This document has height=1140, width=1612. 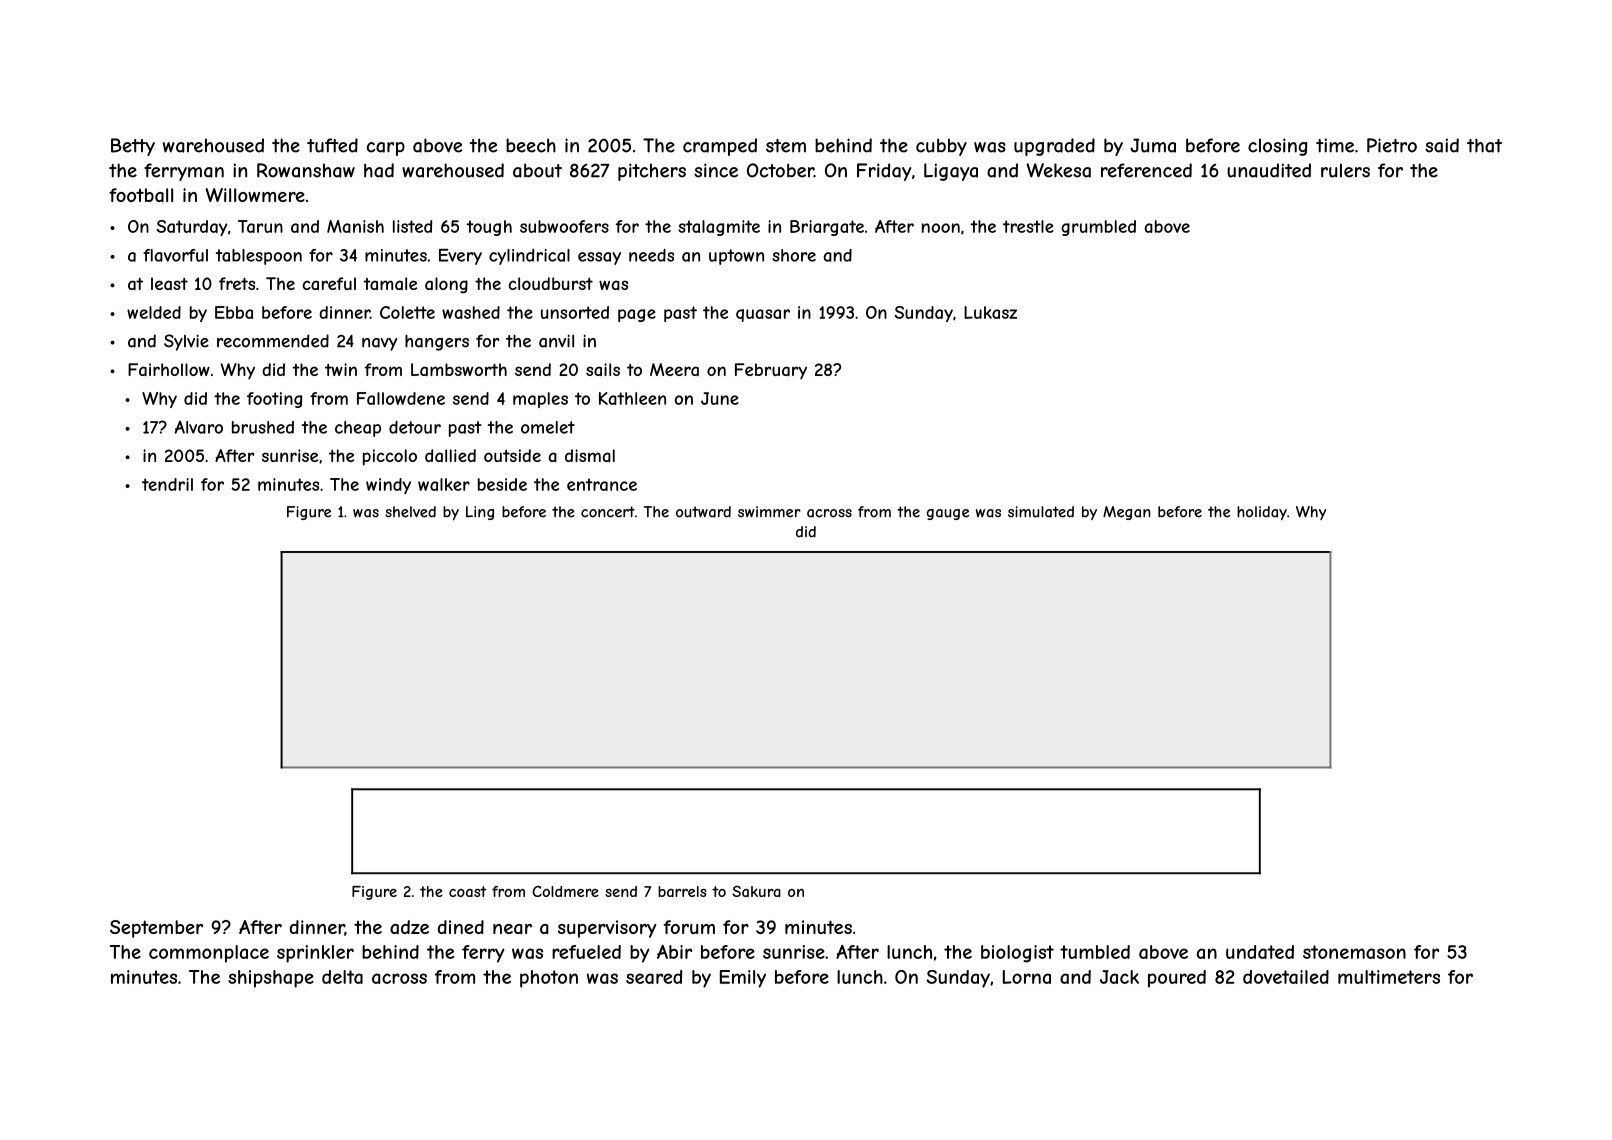 I want to click on Lukasz, so click(x=990, y=312).
